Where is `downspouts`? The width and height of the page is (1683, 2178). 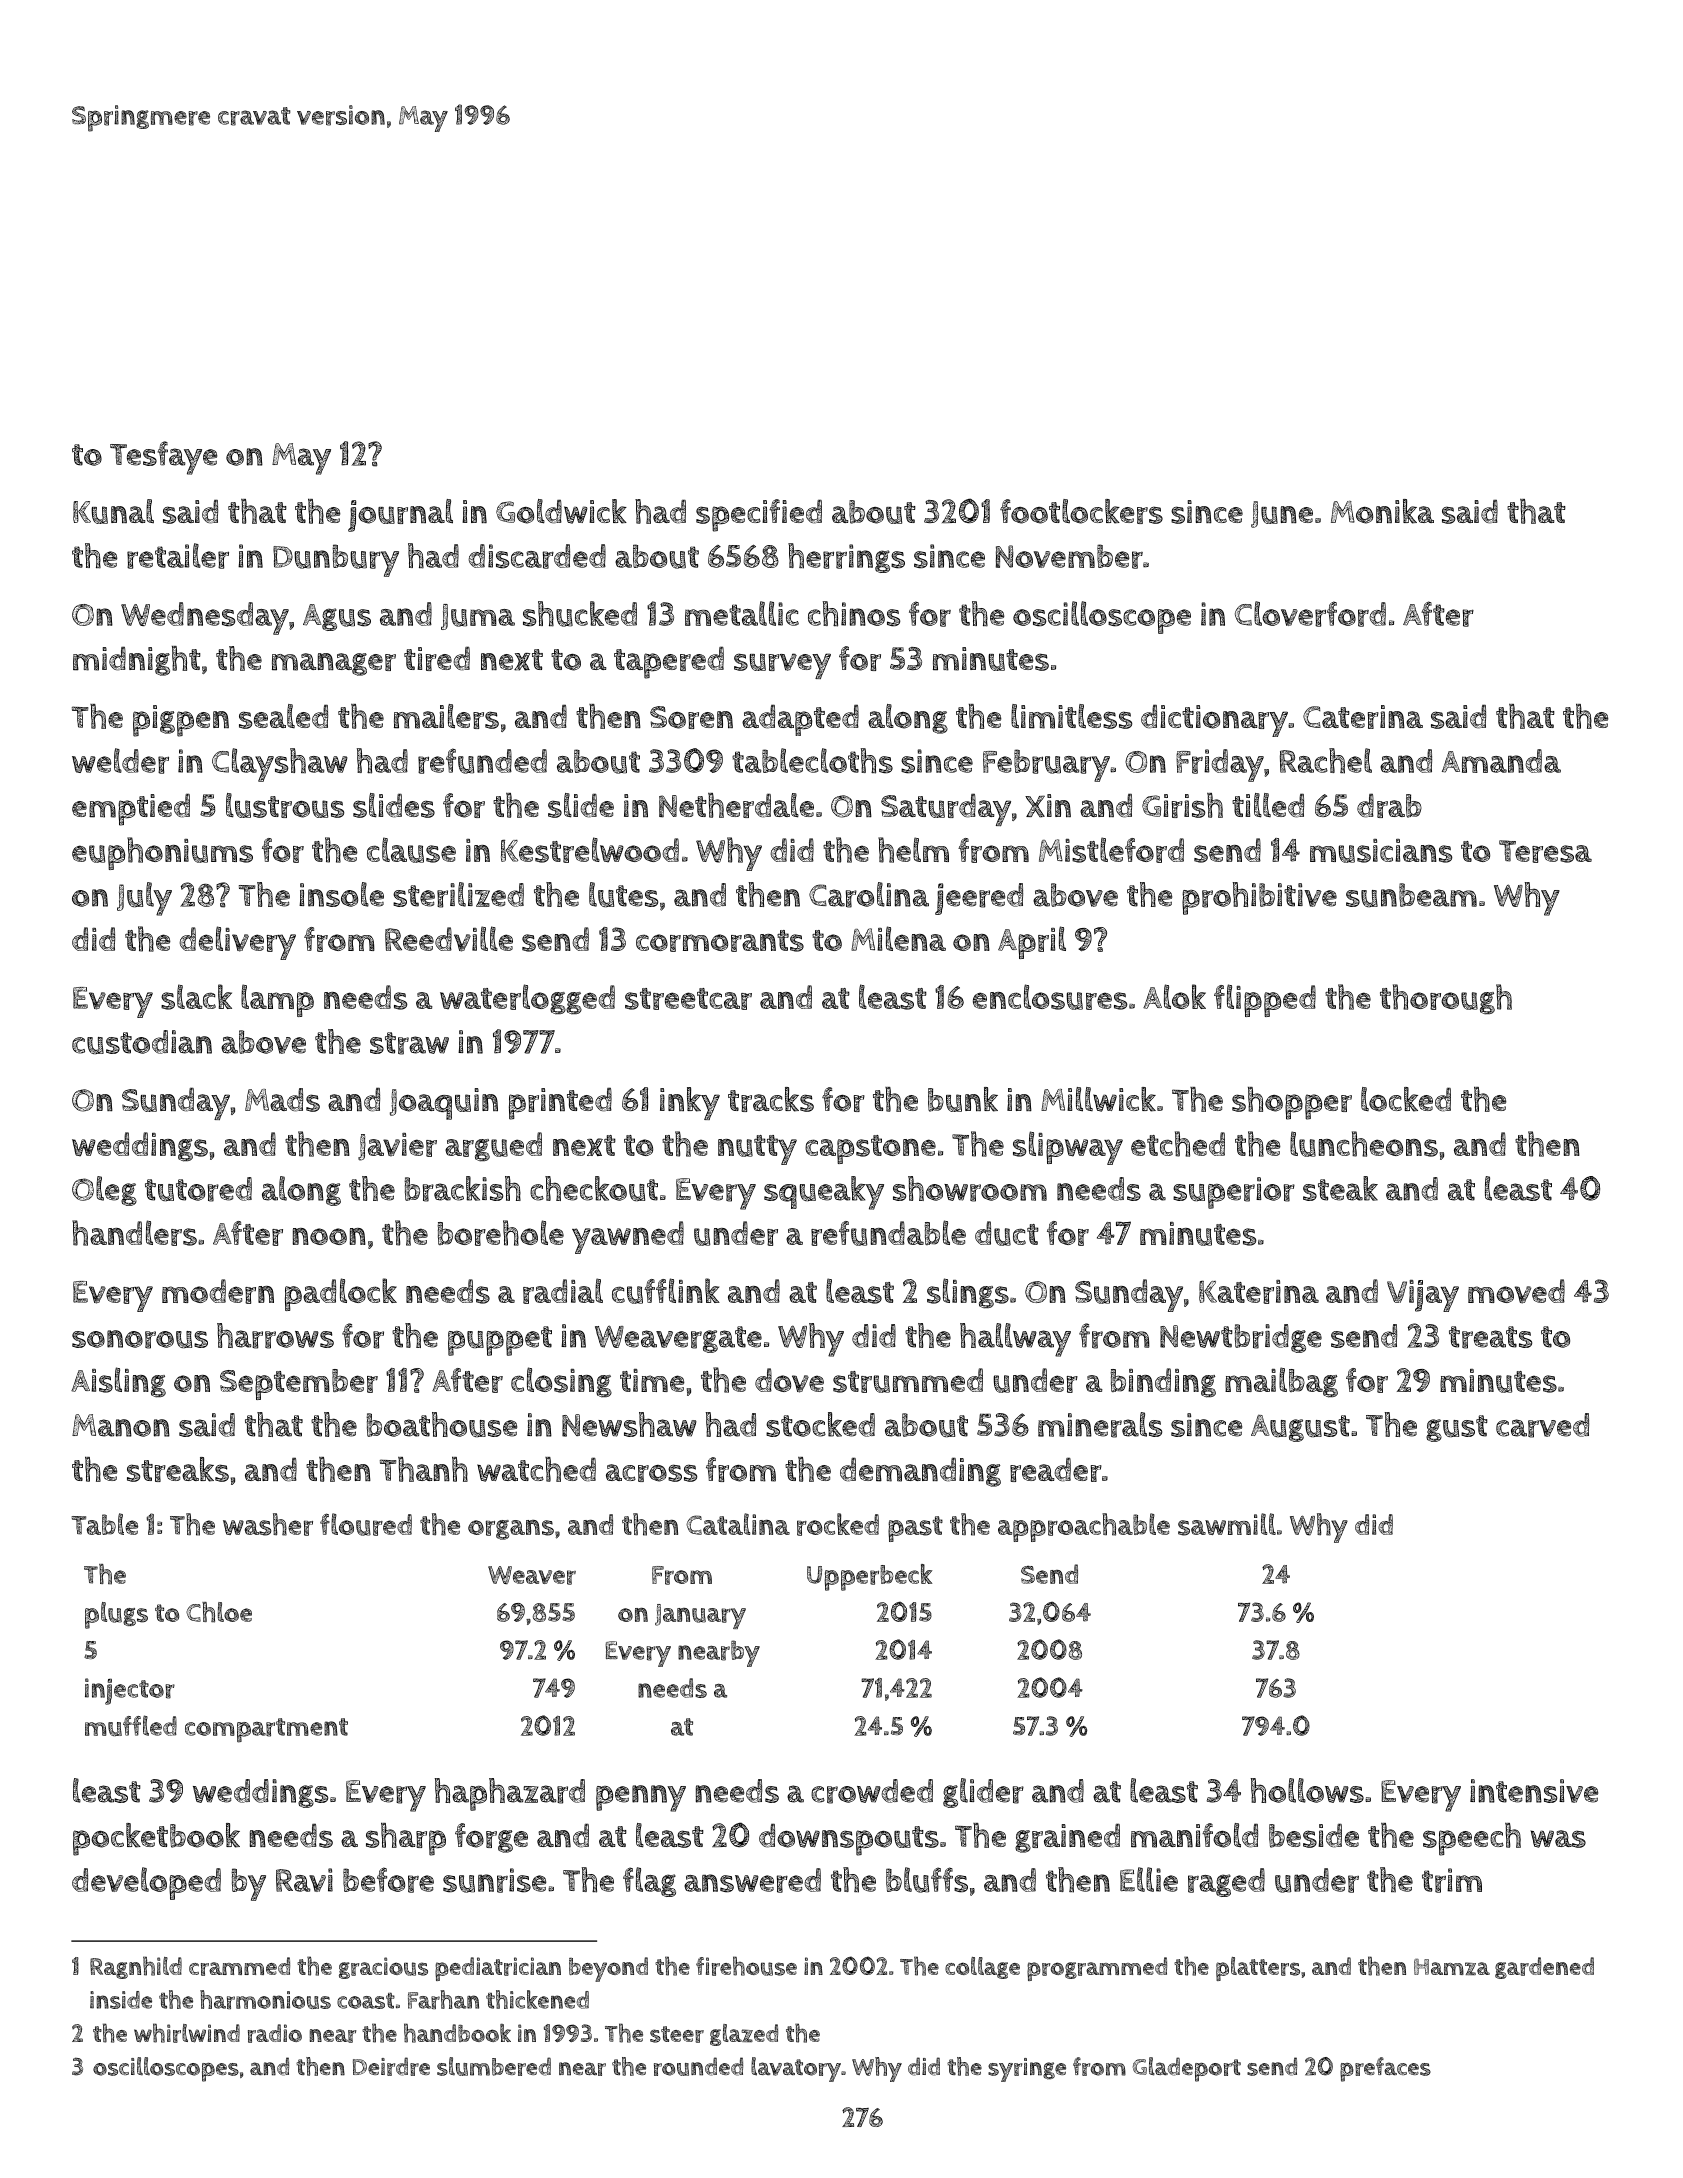
downspouts is located at coordinates (849, 1839).
